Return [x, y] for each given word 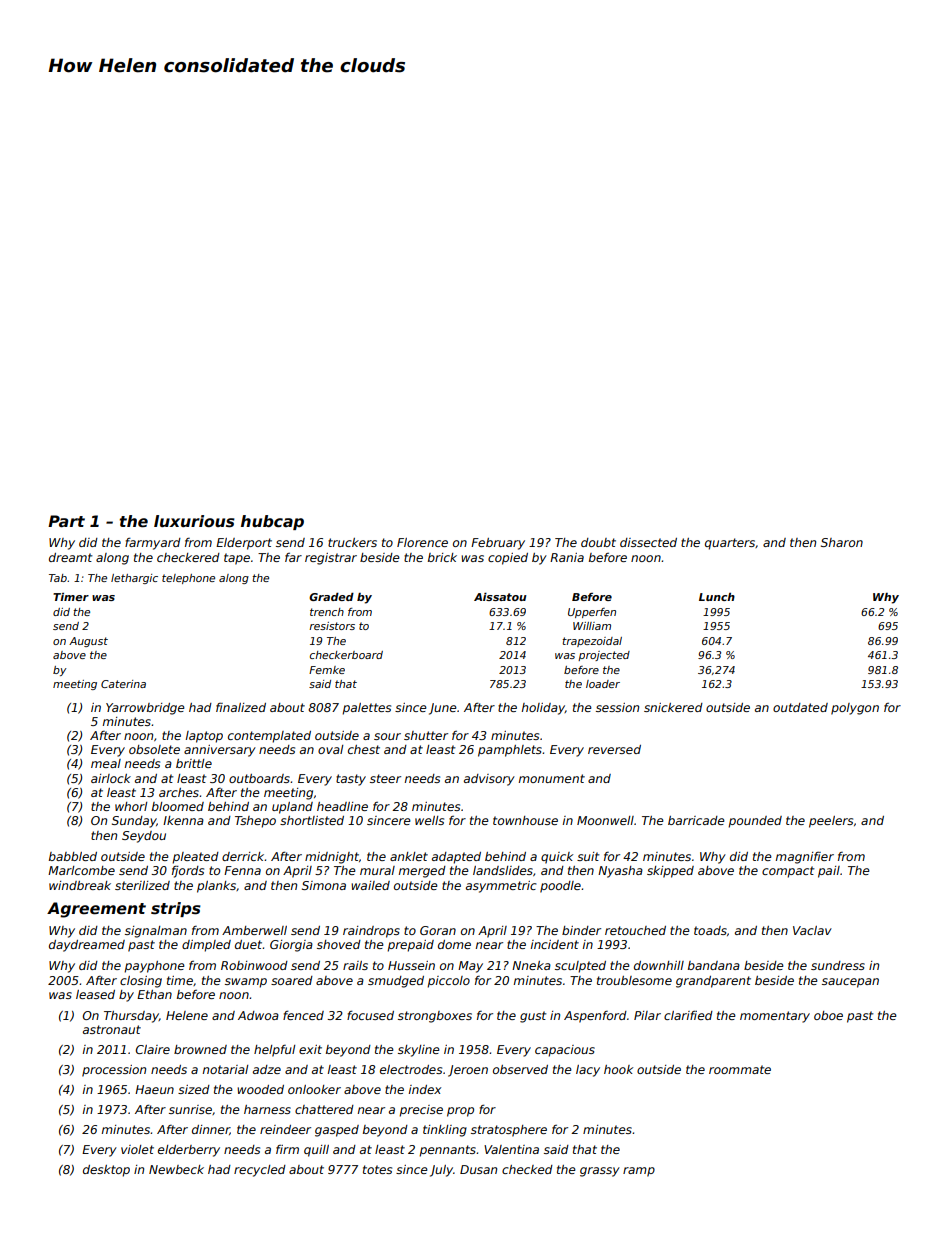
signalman [156, 932]
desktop [106, 1171]
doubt [598, 542]
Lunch [717, 597]
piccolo [448, 982]
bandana [714, 965]
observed [520, 1069]
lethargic [134, 579]
